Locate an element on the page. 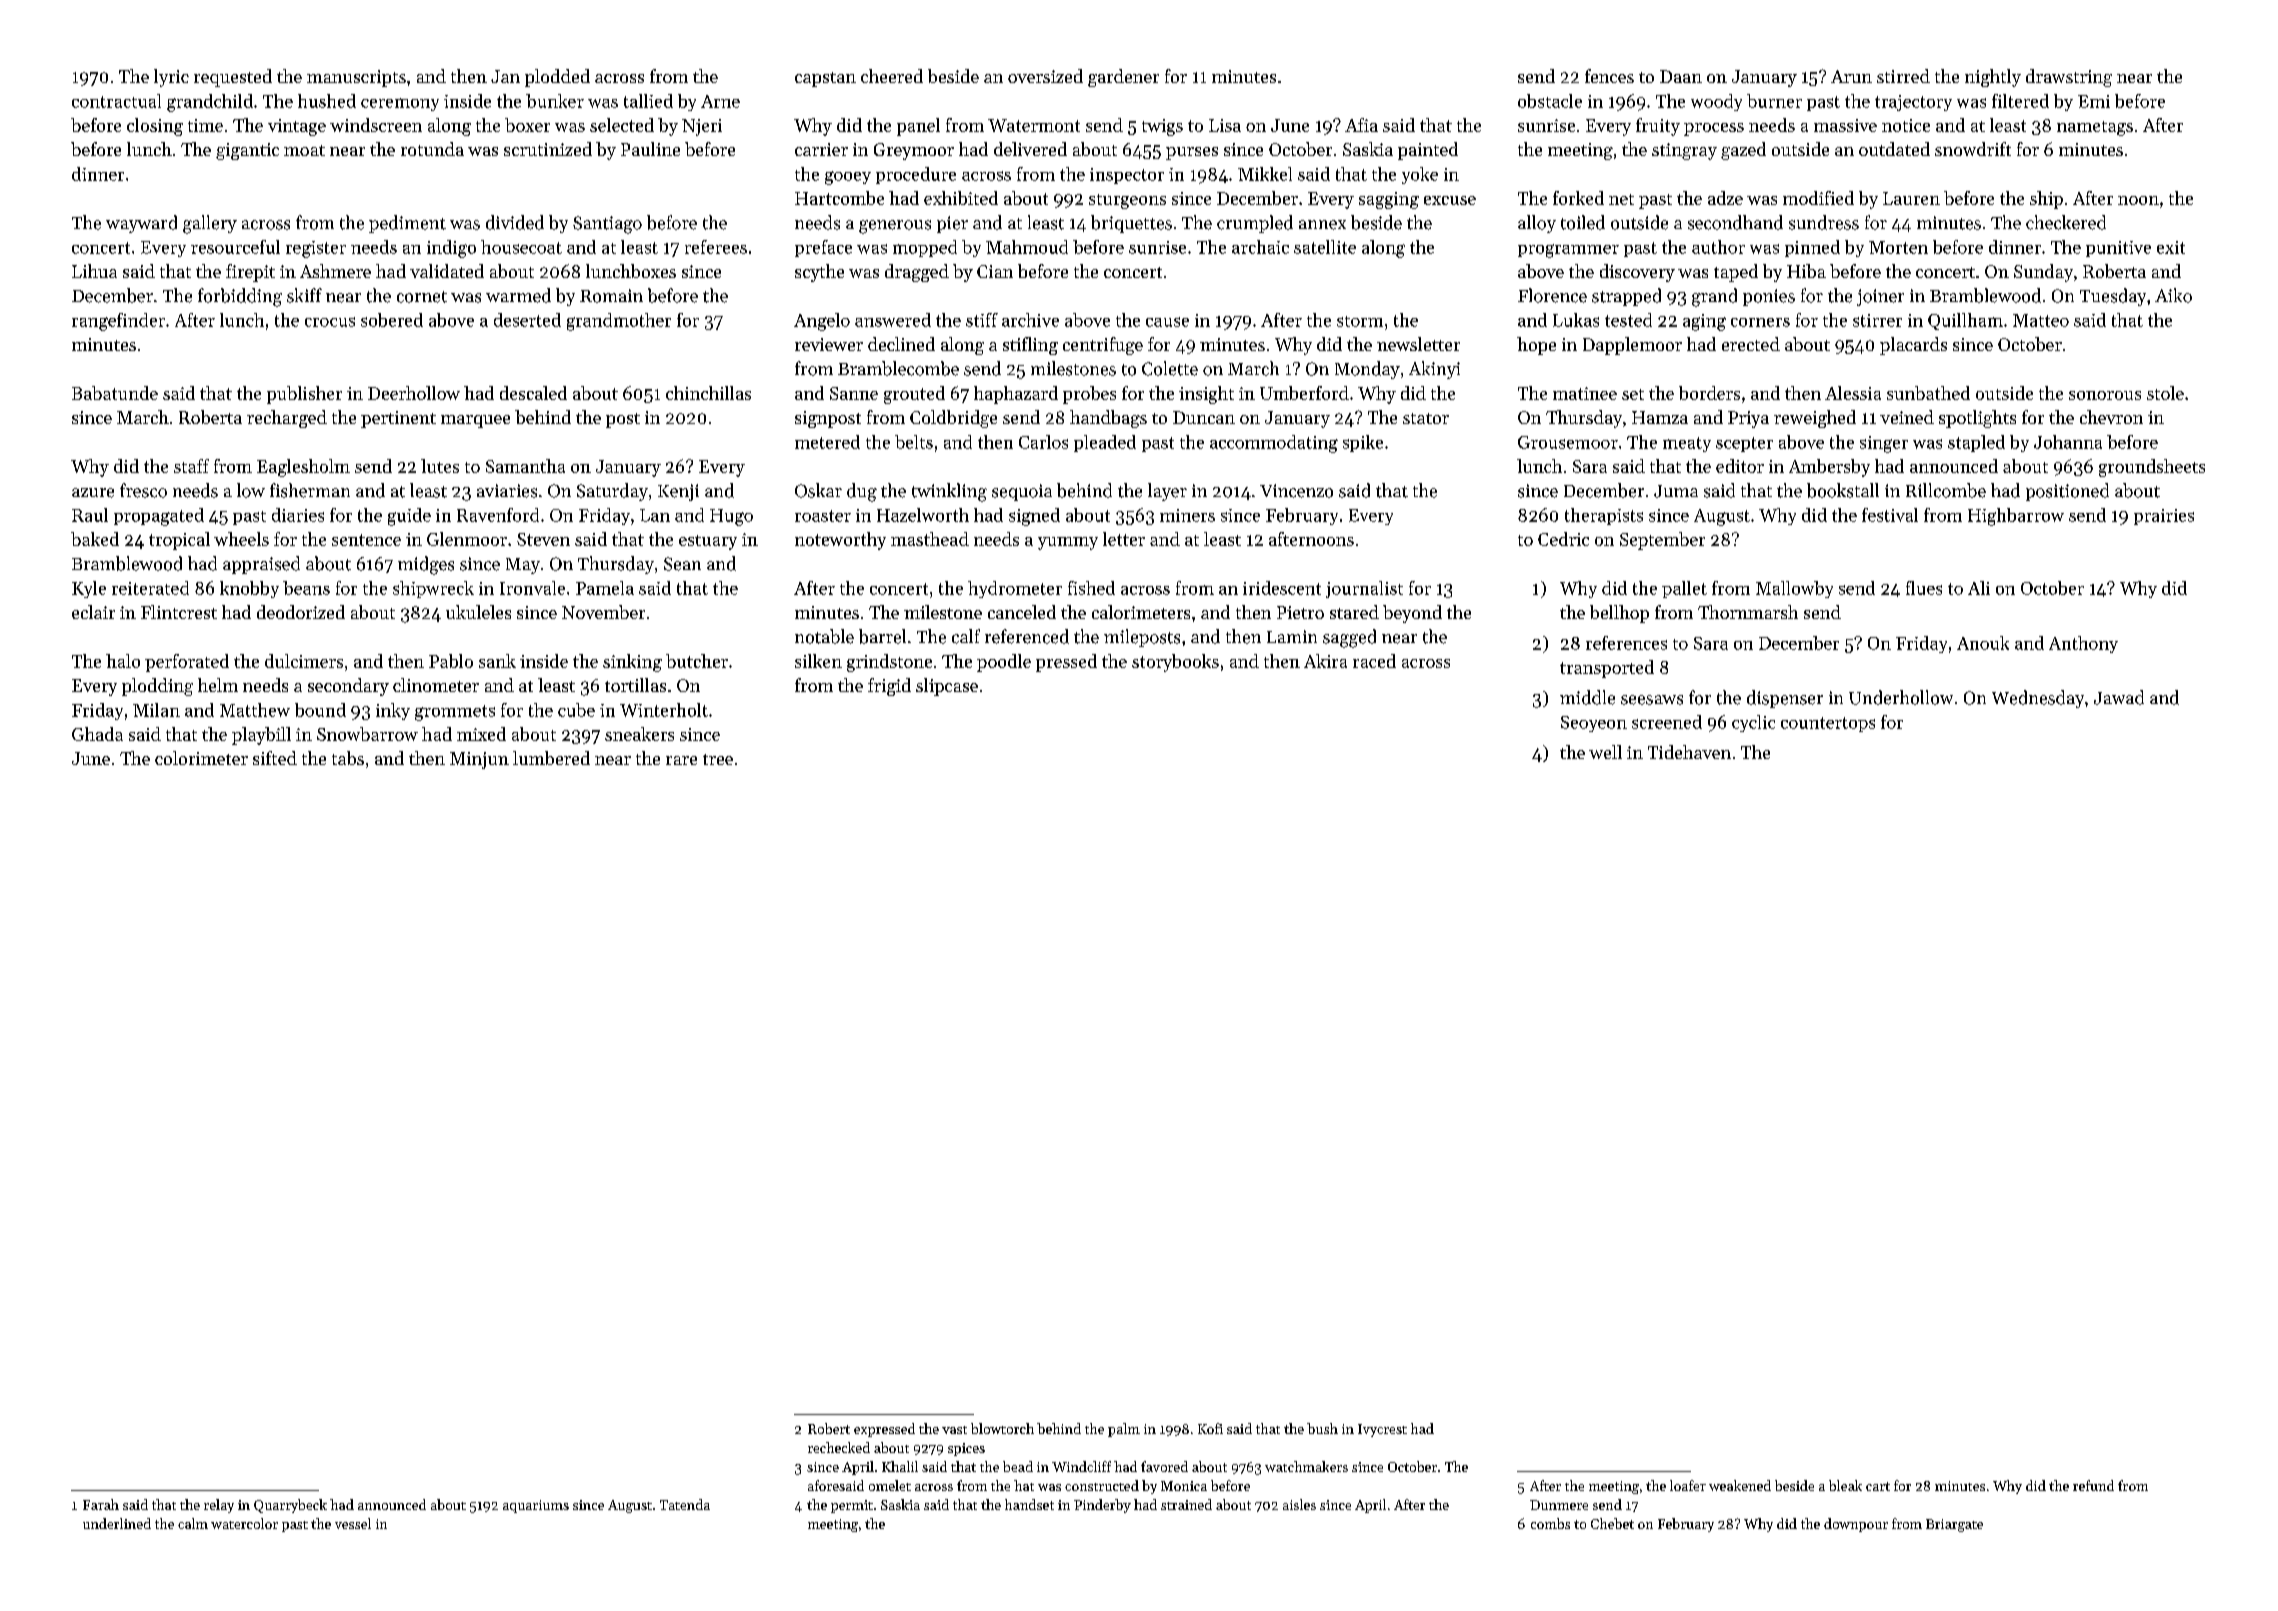 This document has width=2278, height=1611. ukuleles is located at coordinates (478, 612).
